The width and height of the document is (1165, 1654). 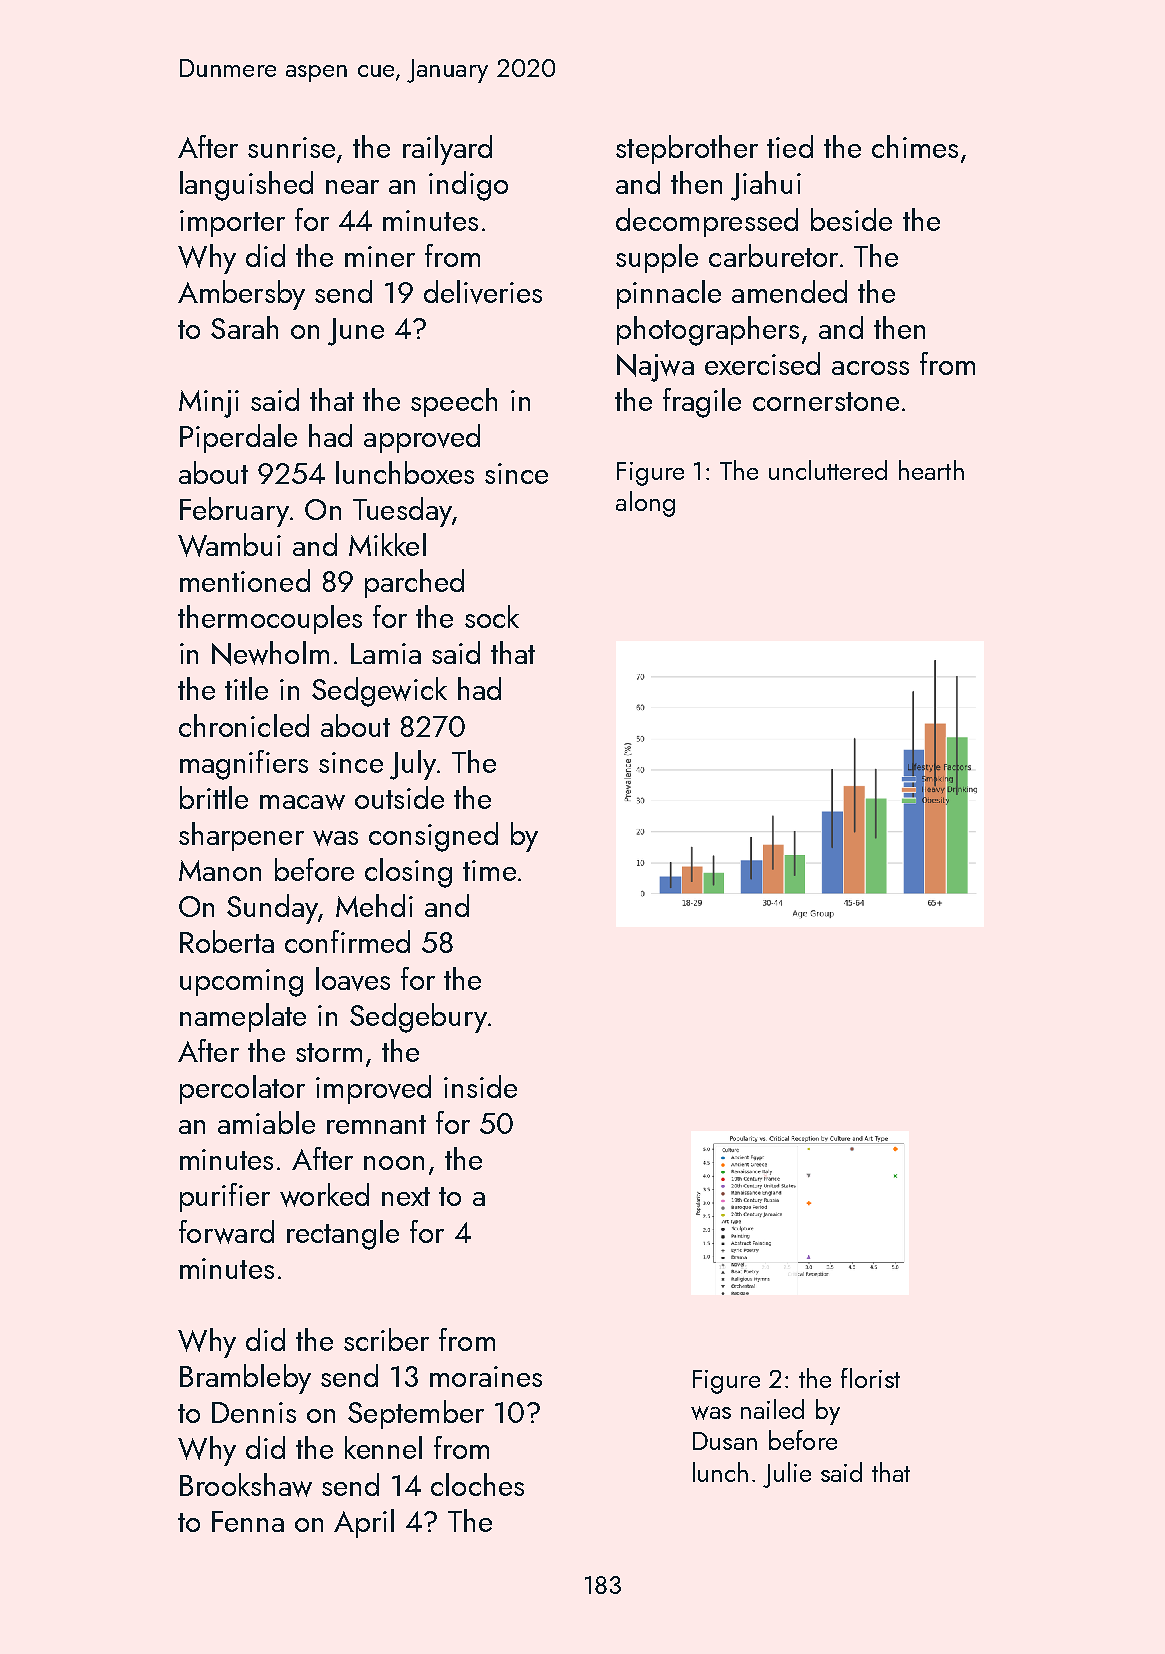 I want to click on Fenna, so click(x=248, y=1521).
